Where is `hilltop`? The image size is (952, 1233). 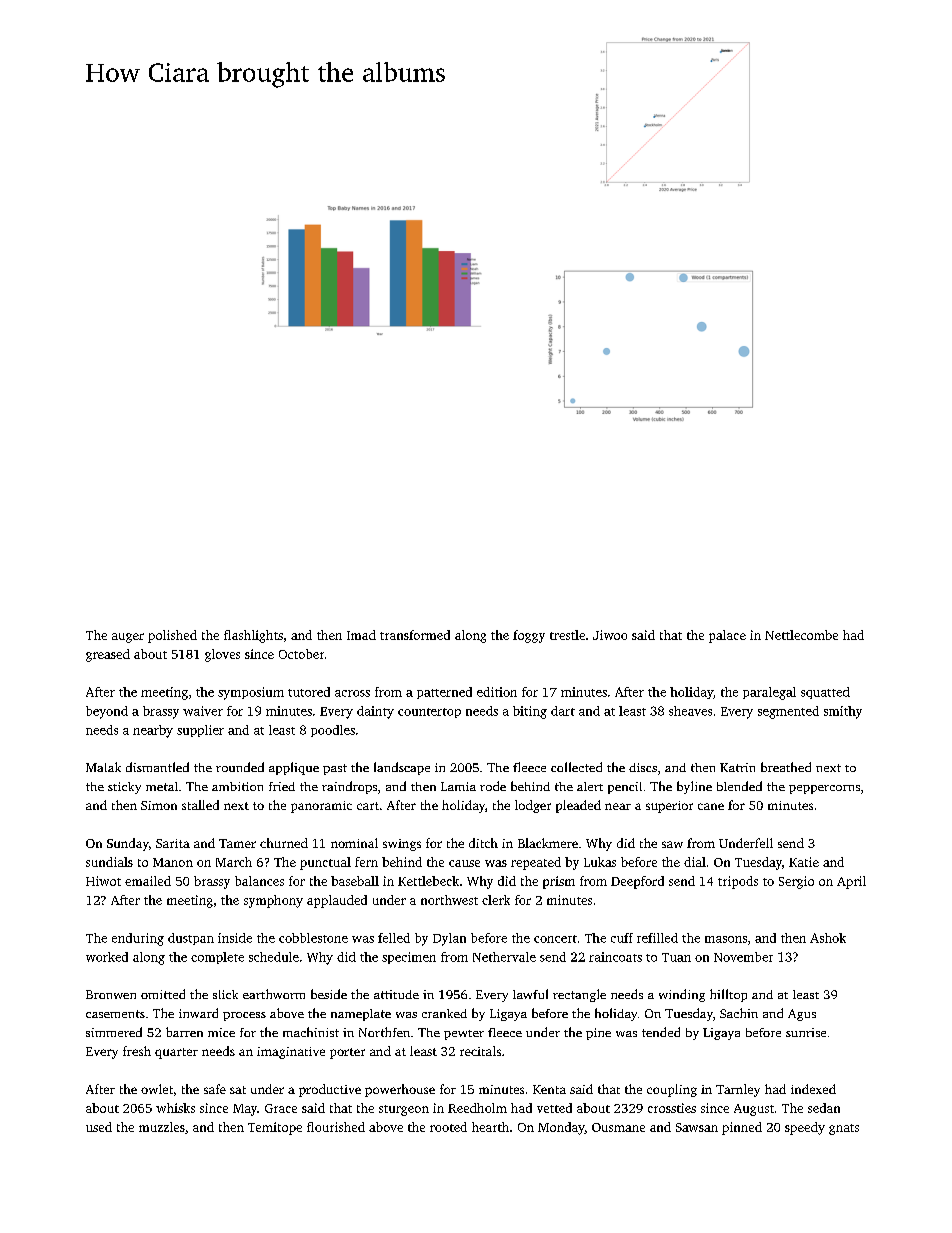
hilltop is located at coordinates (728, 995).
